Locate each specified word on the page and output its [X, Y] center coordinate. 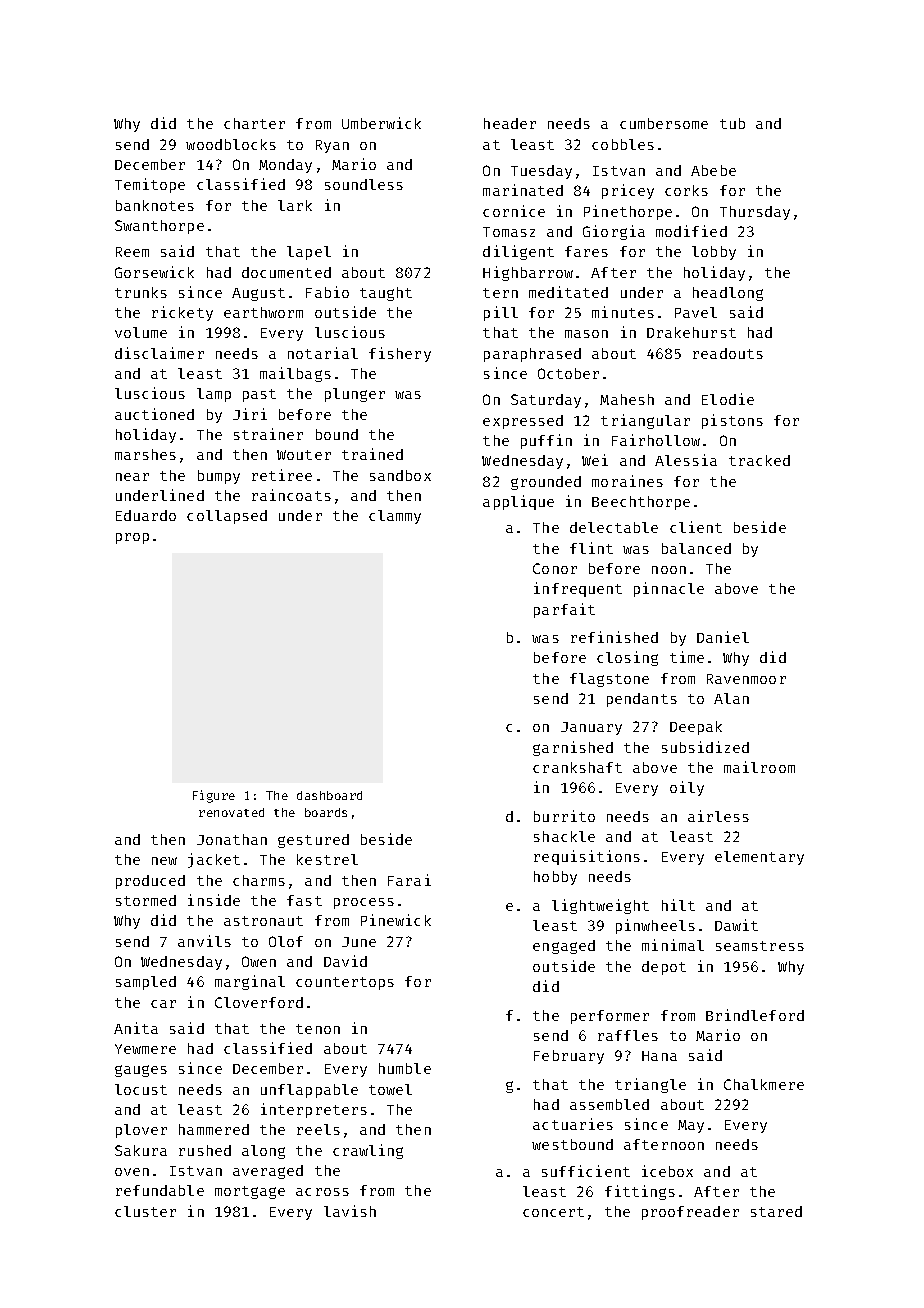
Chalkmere [764, 1084]
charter [254, 123]
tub [732, 123]
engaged [564, 947]
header [510, 123]
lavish [350, 1211]
